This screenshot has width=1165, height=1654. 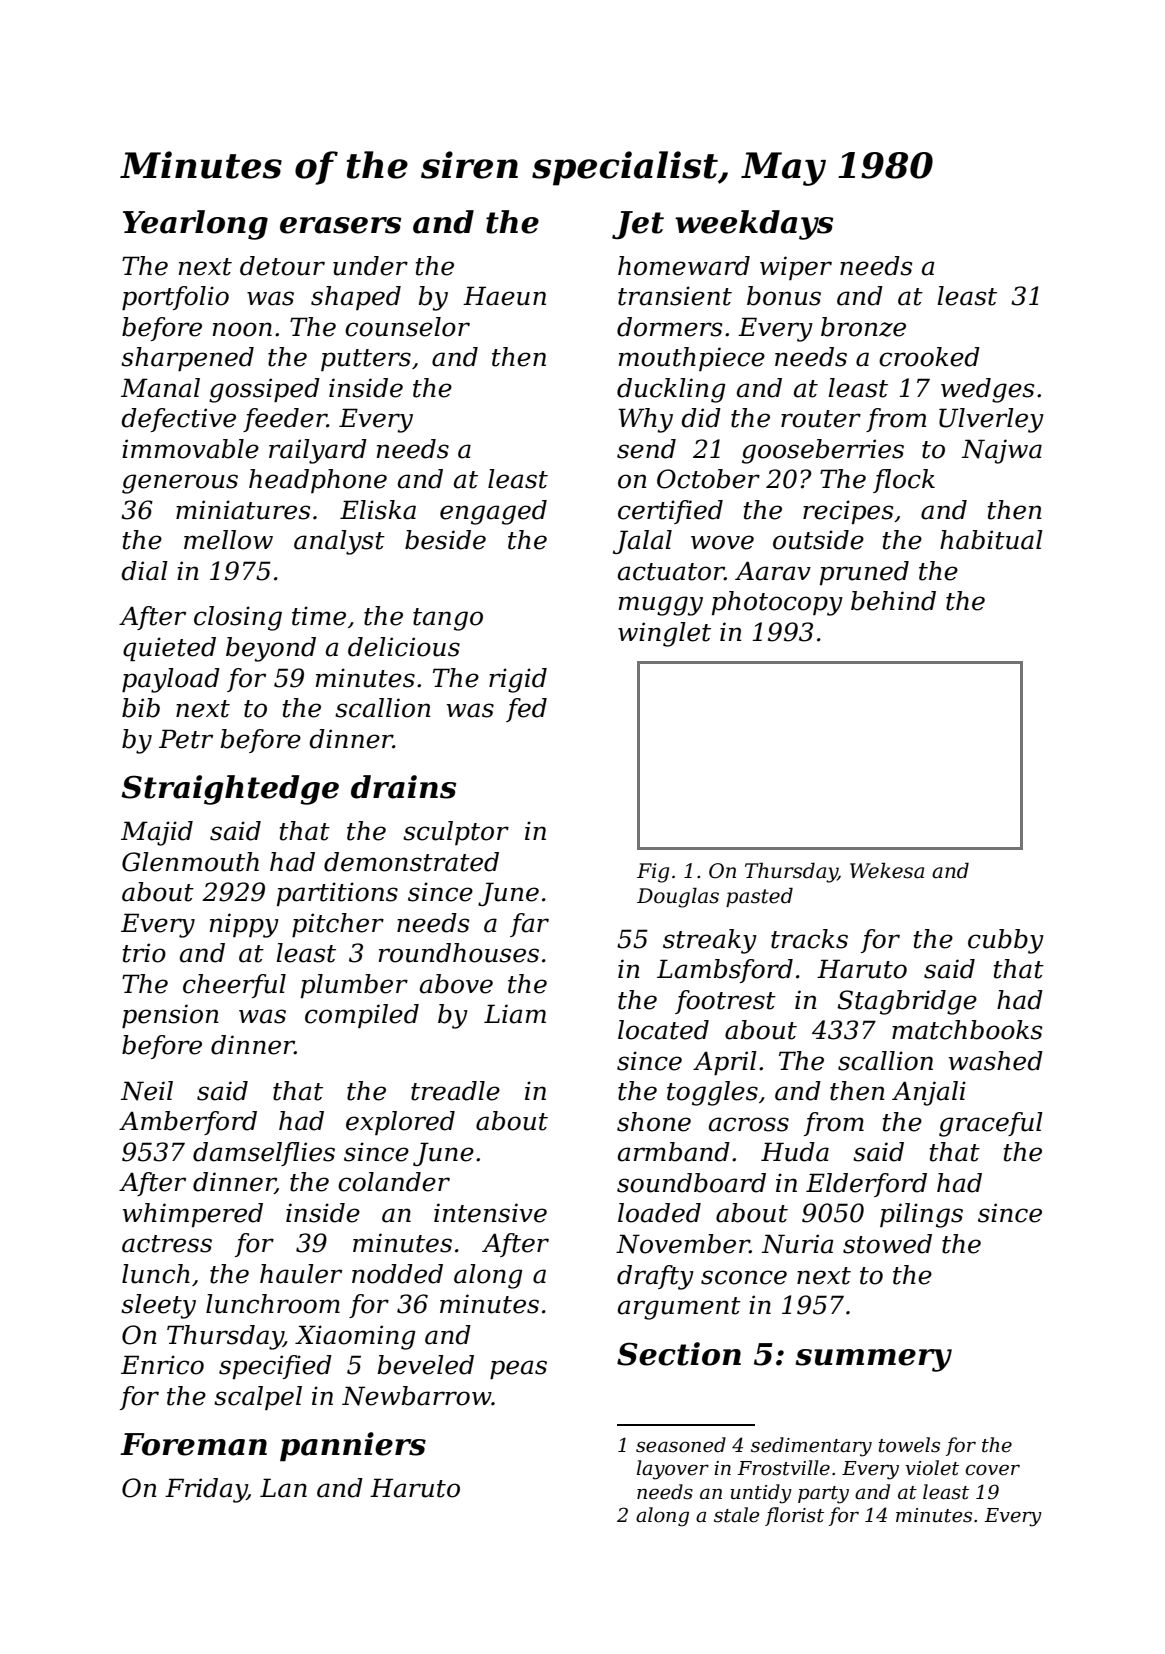 What do you see at coordinates (887, 1244) in the screenshot?
I see `stowed` at bounding box center [887, 1244].
